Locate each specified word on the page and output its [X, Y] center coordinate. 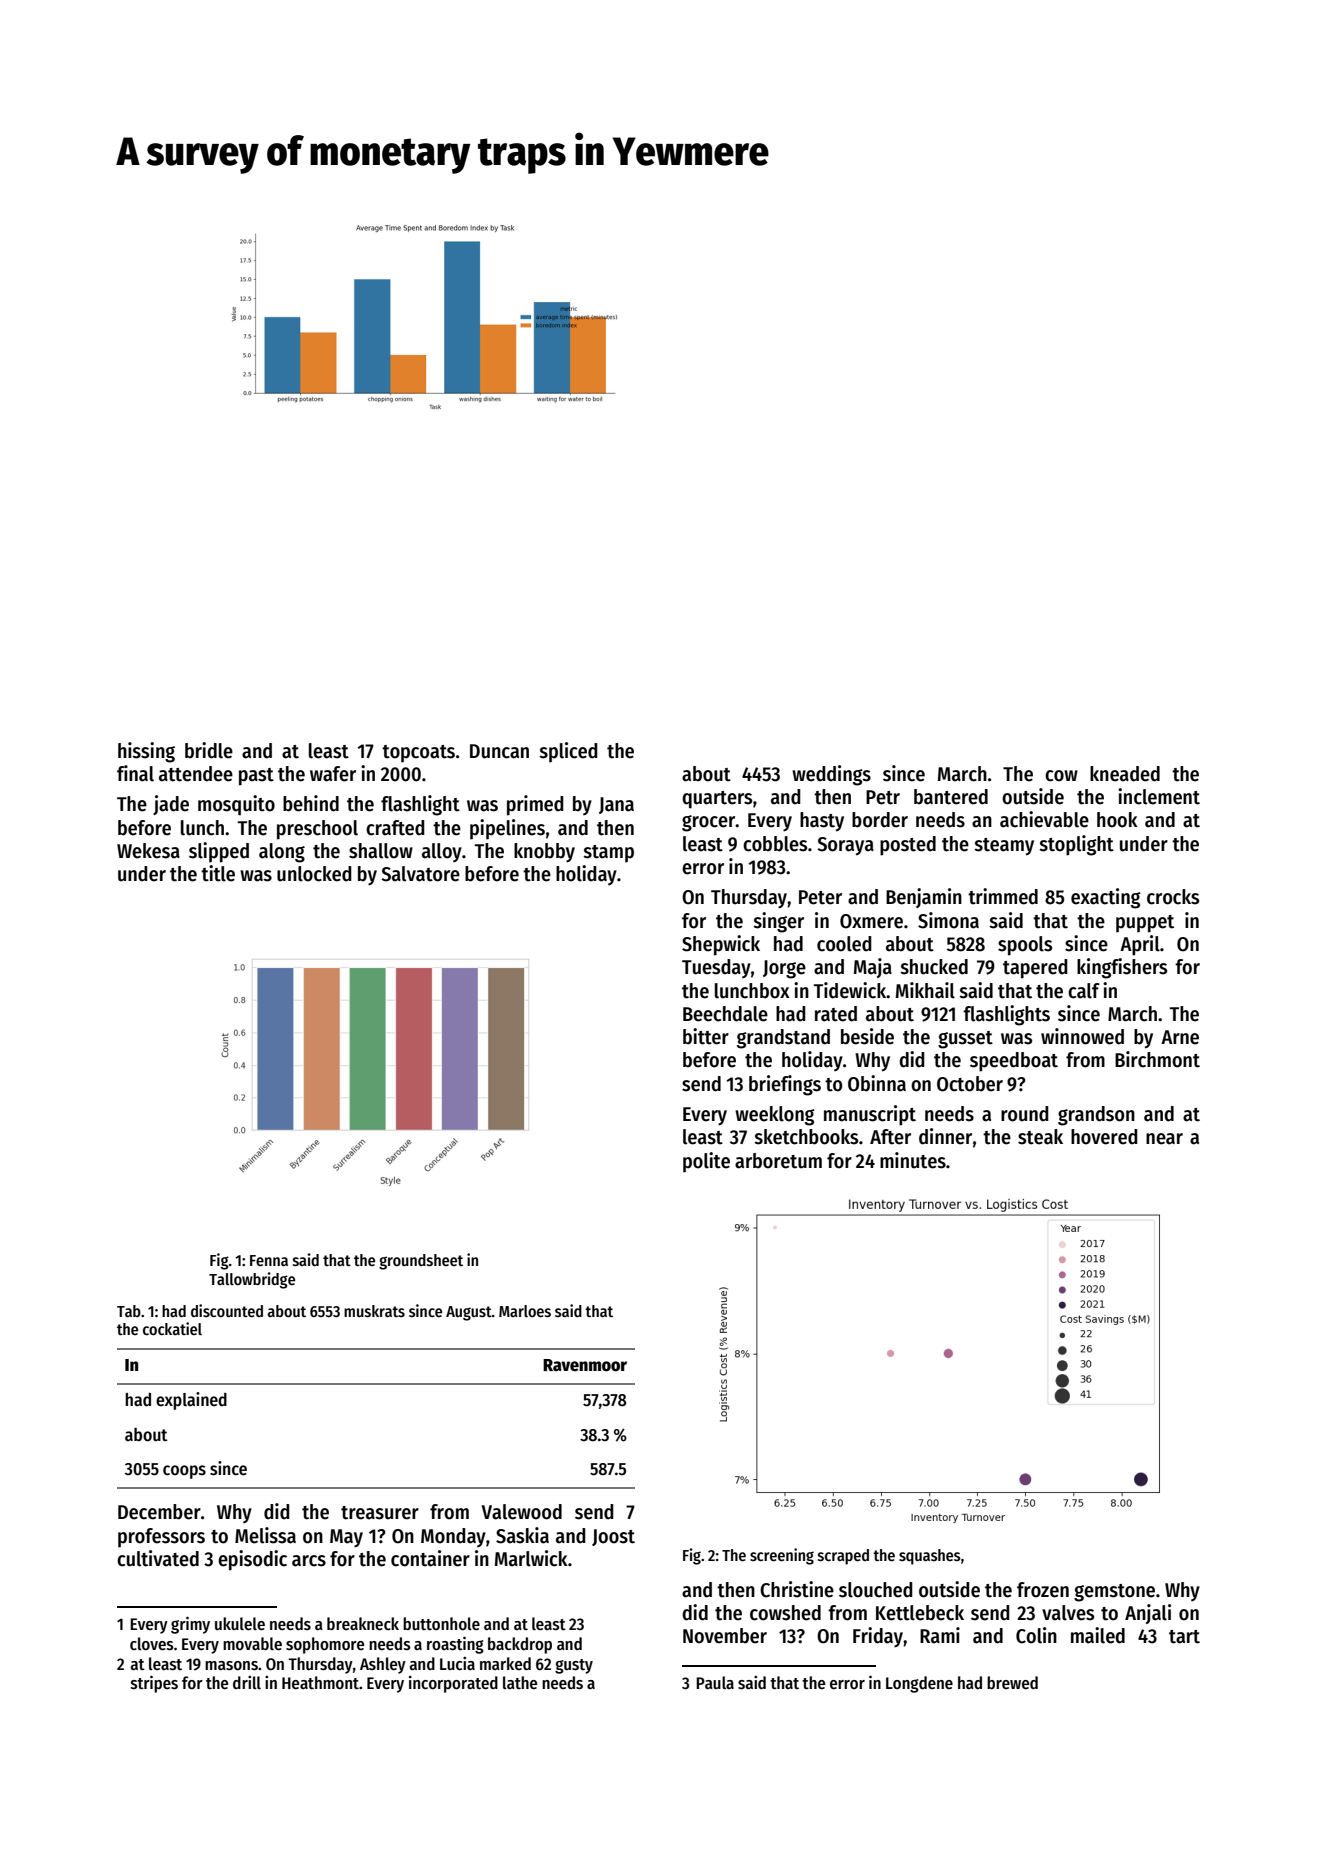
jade [171, 805]
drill [247, 1683]
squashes [930, 1557]
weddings [831, 775]
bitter [706, 1036]
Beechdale [725, 1014]
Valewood [521, 1512]
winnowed [1082, 1036]
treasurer [380, 1513]
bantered [951, 797]
